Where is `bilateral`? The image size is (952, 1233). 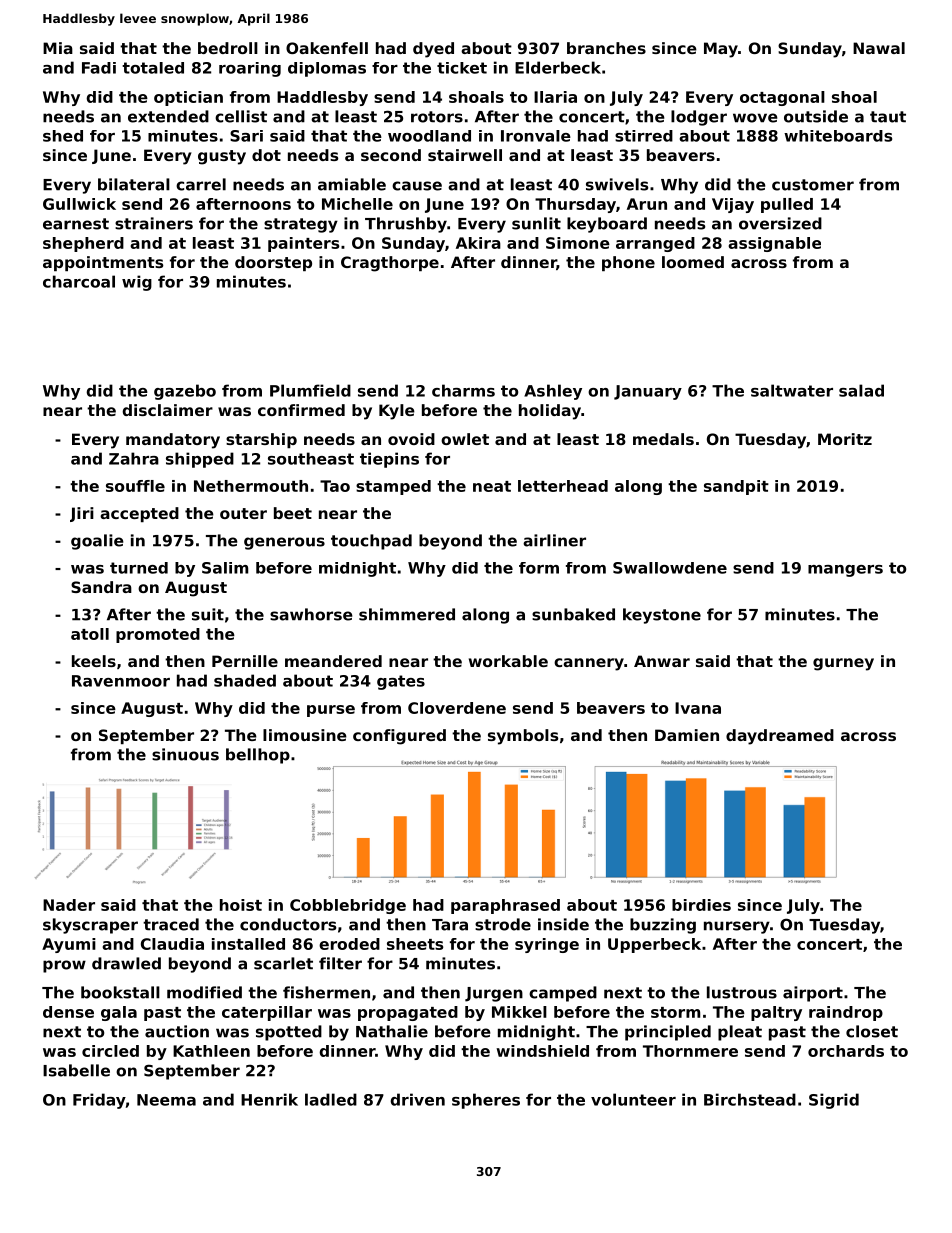 bilateral is located at coordinates (134, 184).
